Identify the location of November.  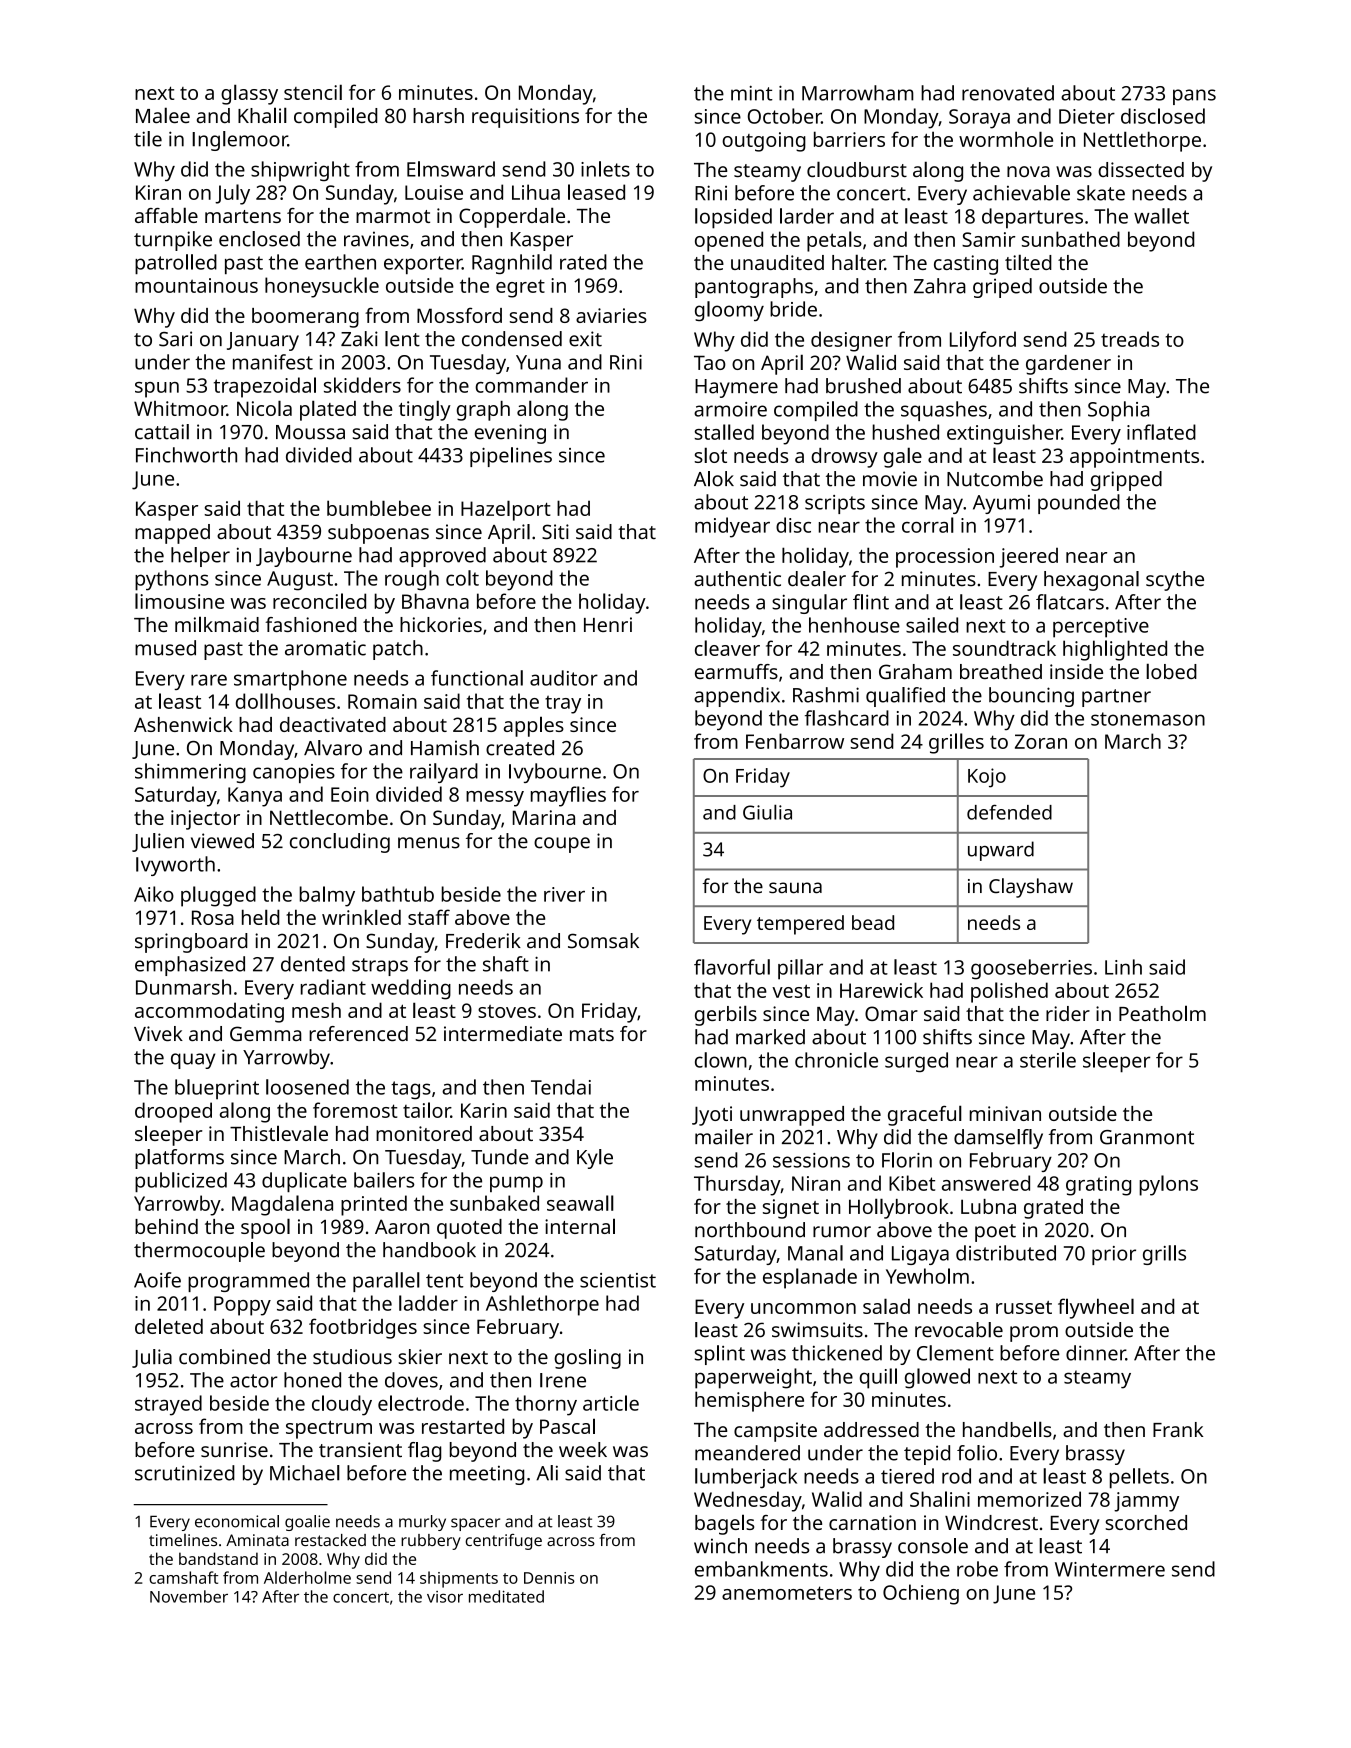
(189, 1596).
